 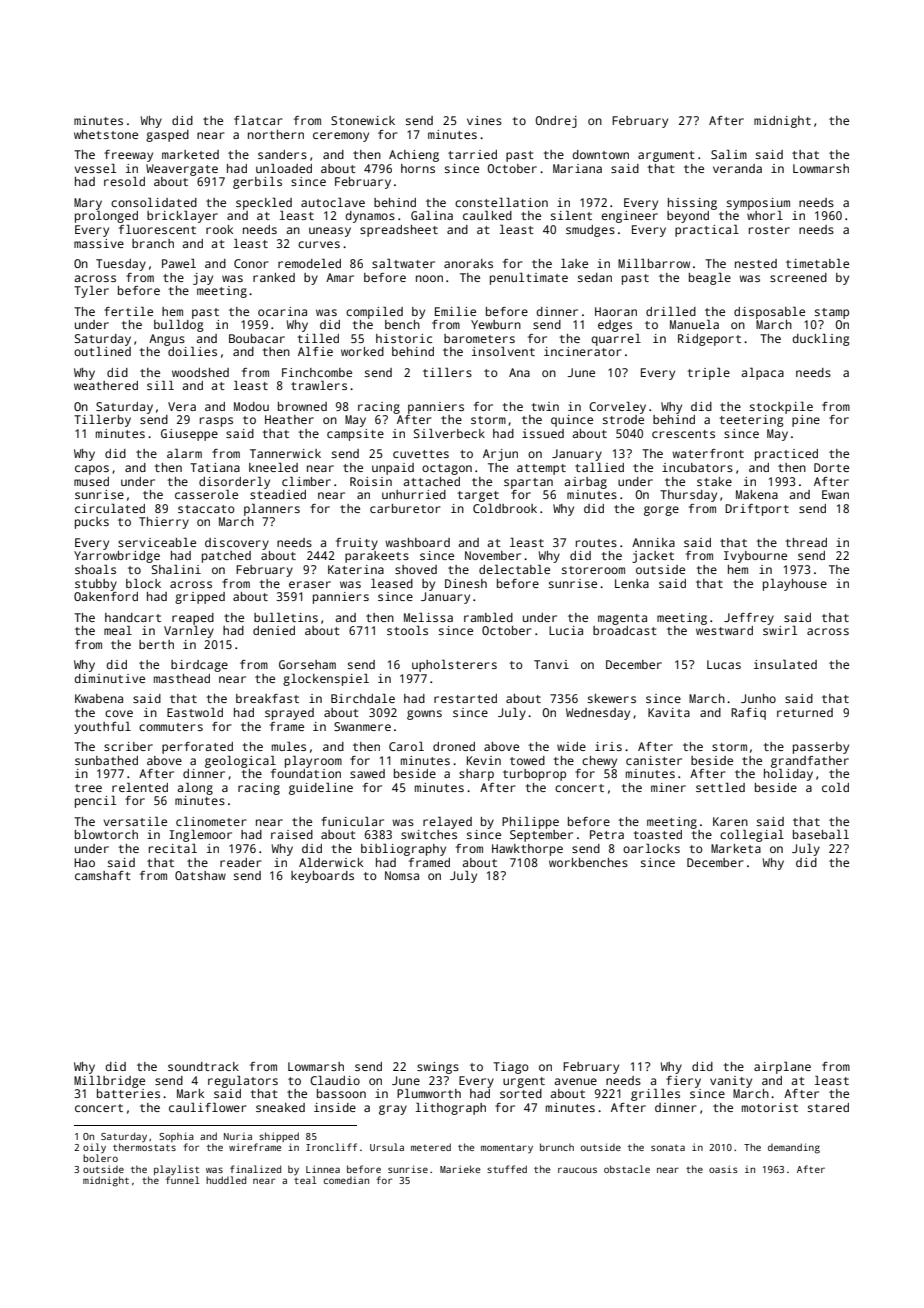 I want to click on bibliography, so click(x=403, y=849).
